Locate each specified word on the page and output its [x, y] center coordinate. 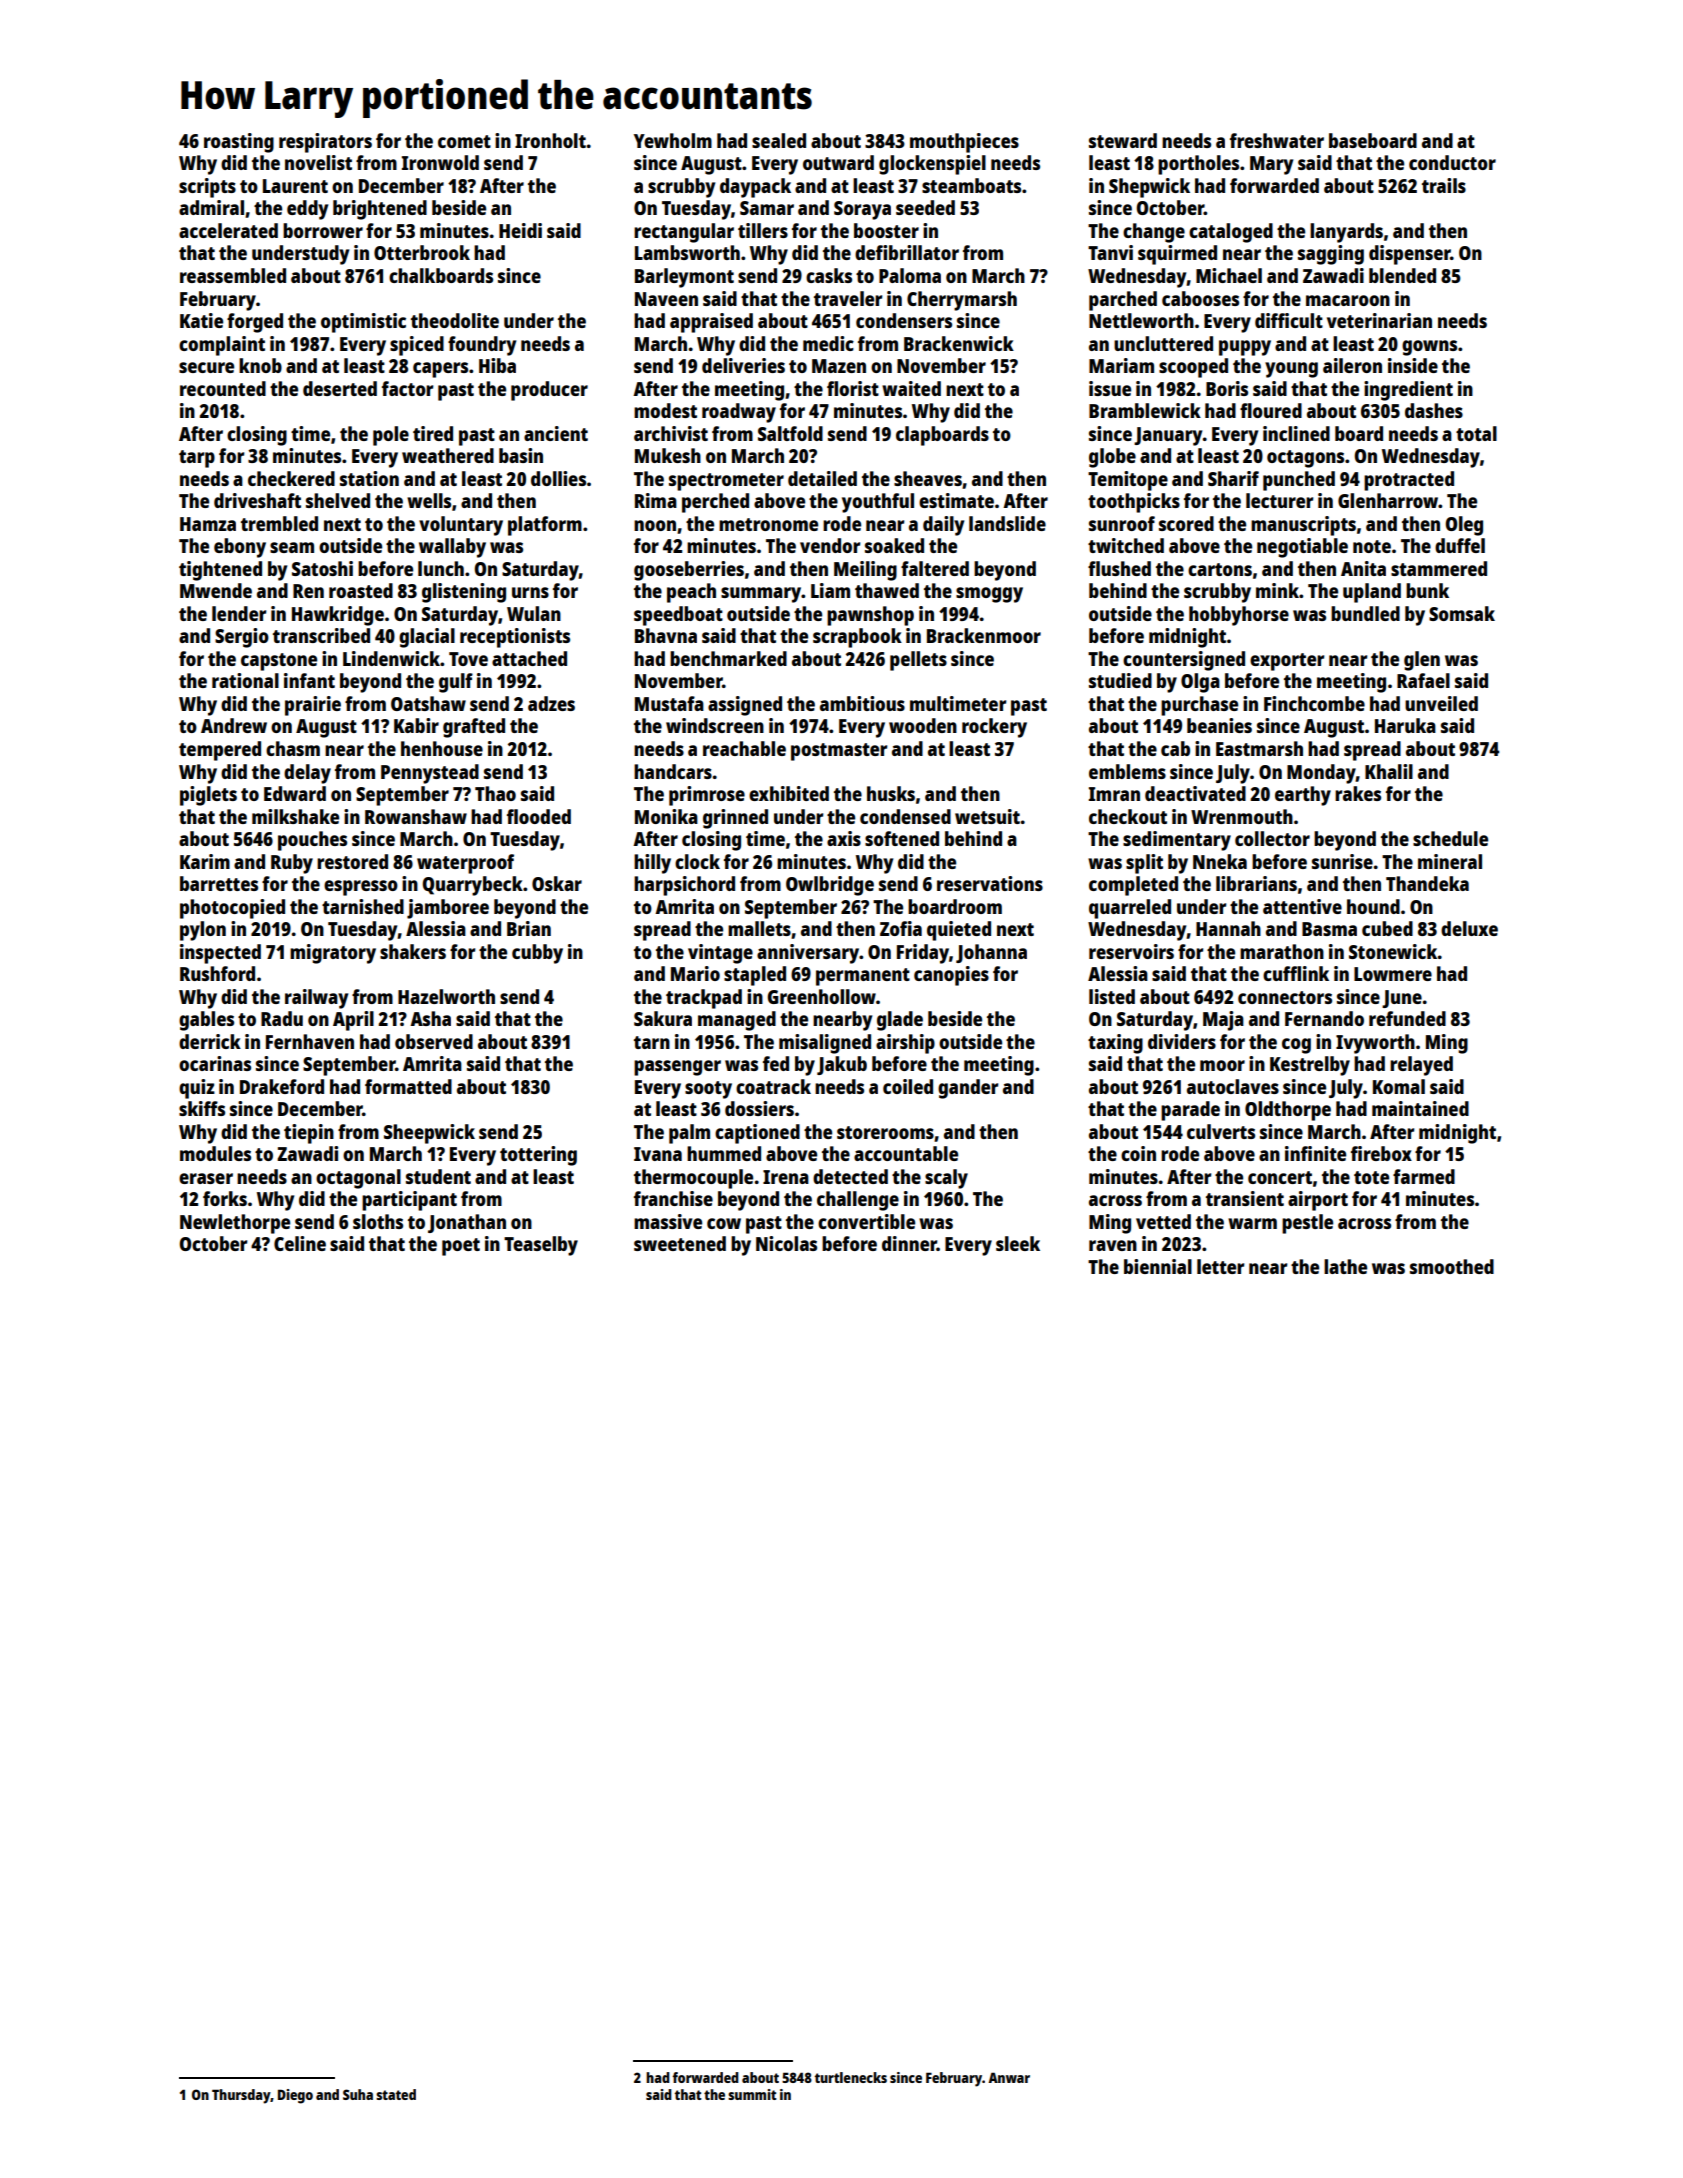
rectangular [684, 233]
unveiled [1441, 703]
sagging [1331, 255]
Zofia [901, 928]
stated [396, 2094]
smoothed [1452, 1266]
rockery [994, 728]
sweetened [680, 1243]
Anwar [1009, 2077]
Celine [300, 1243]
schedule [1450, 838]
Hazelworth [446, 996]
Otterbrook [422, 252]
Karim [205, 861]
